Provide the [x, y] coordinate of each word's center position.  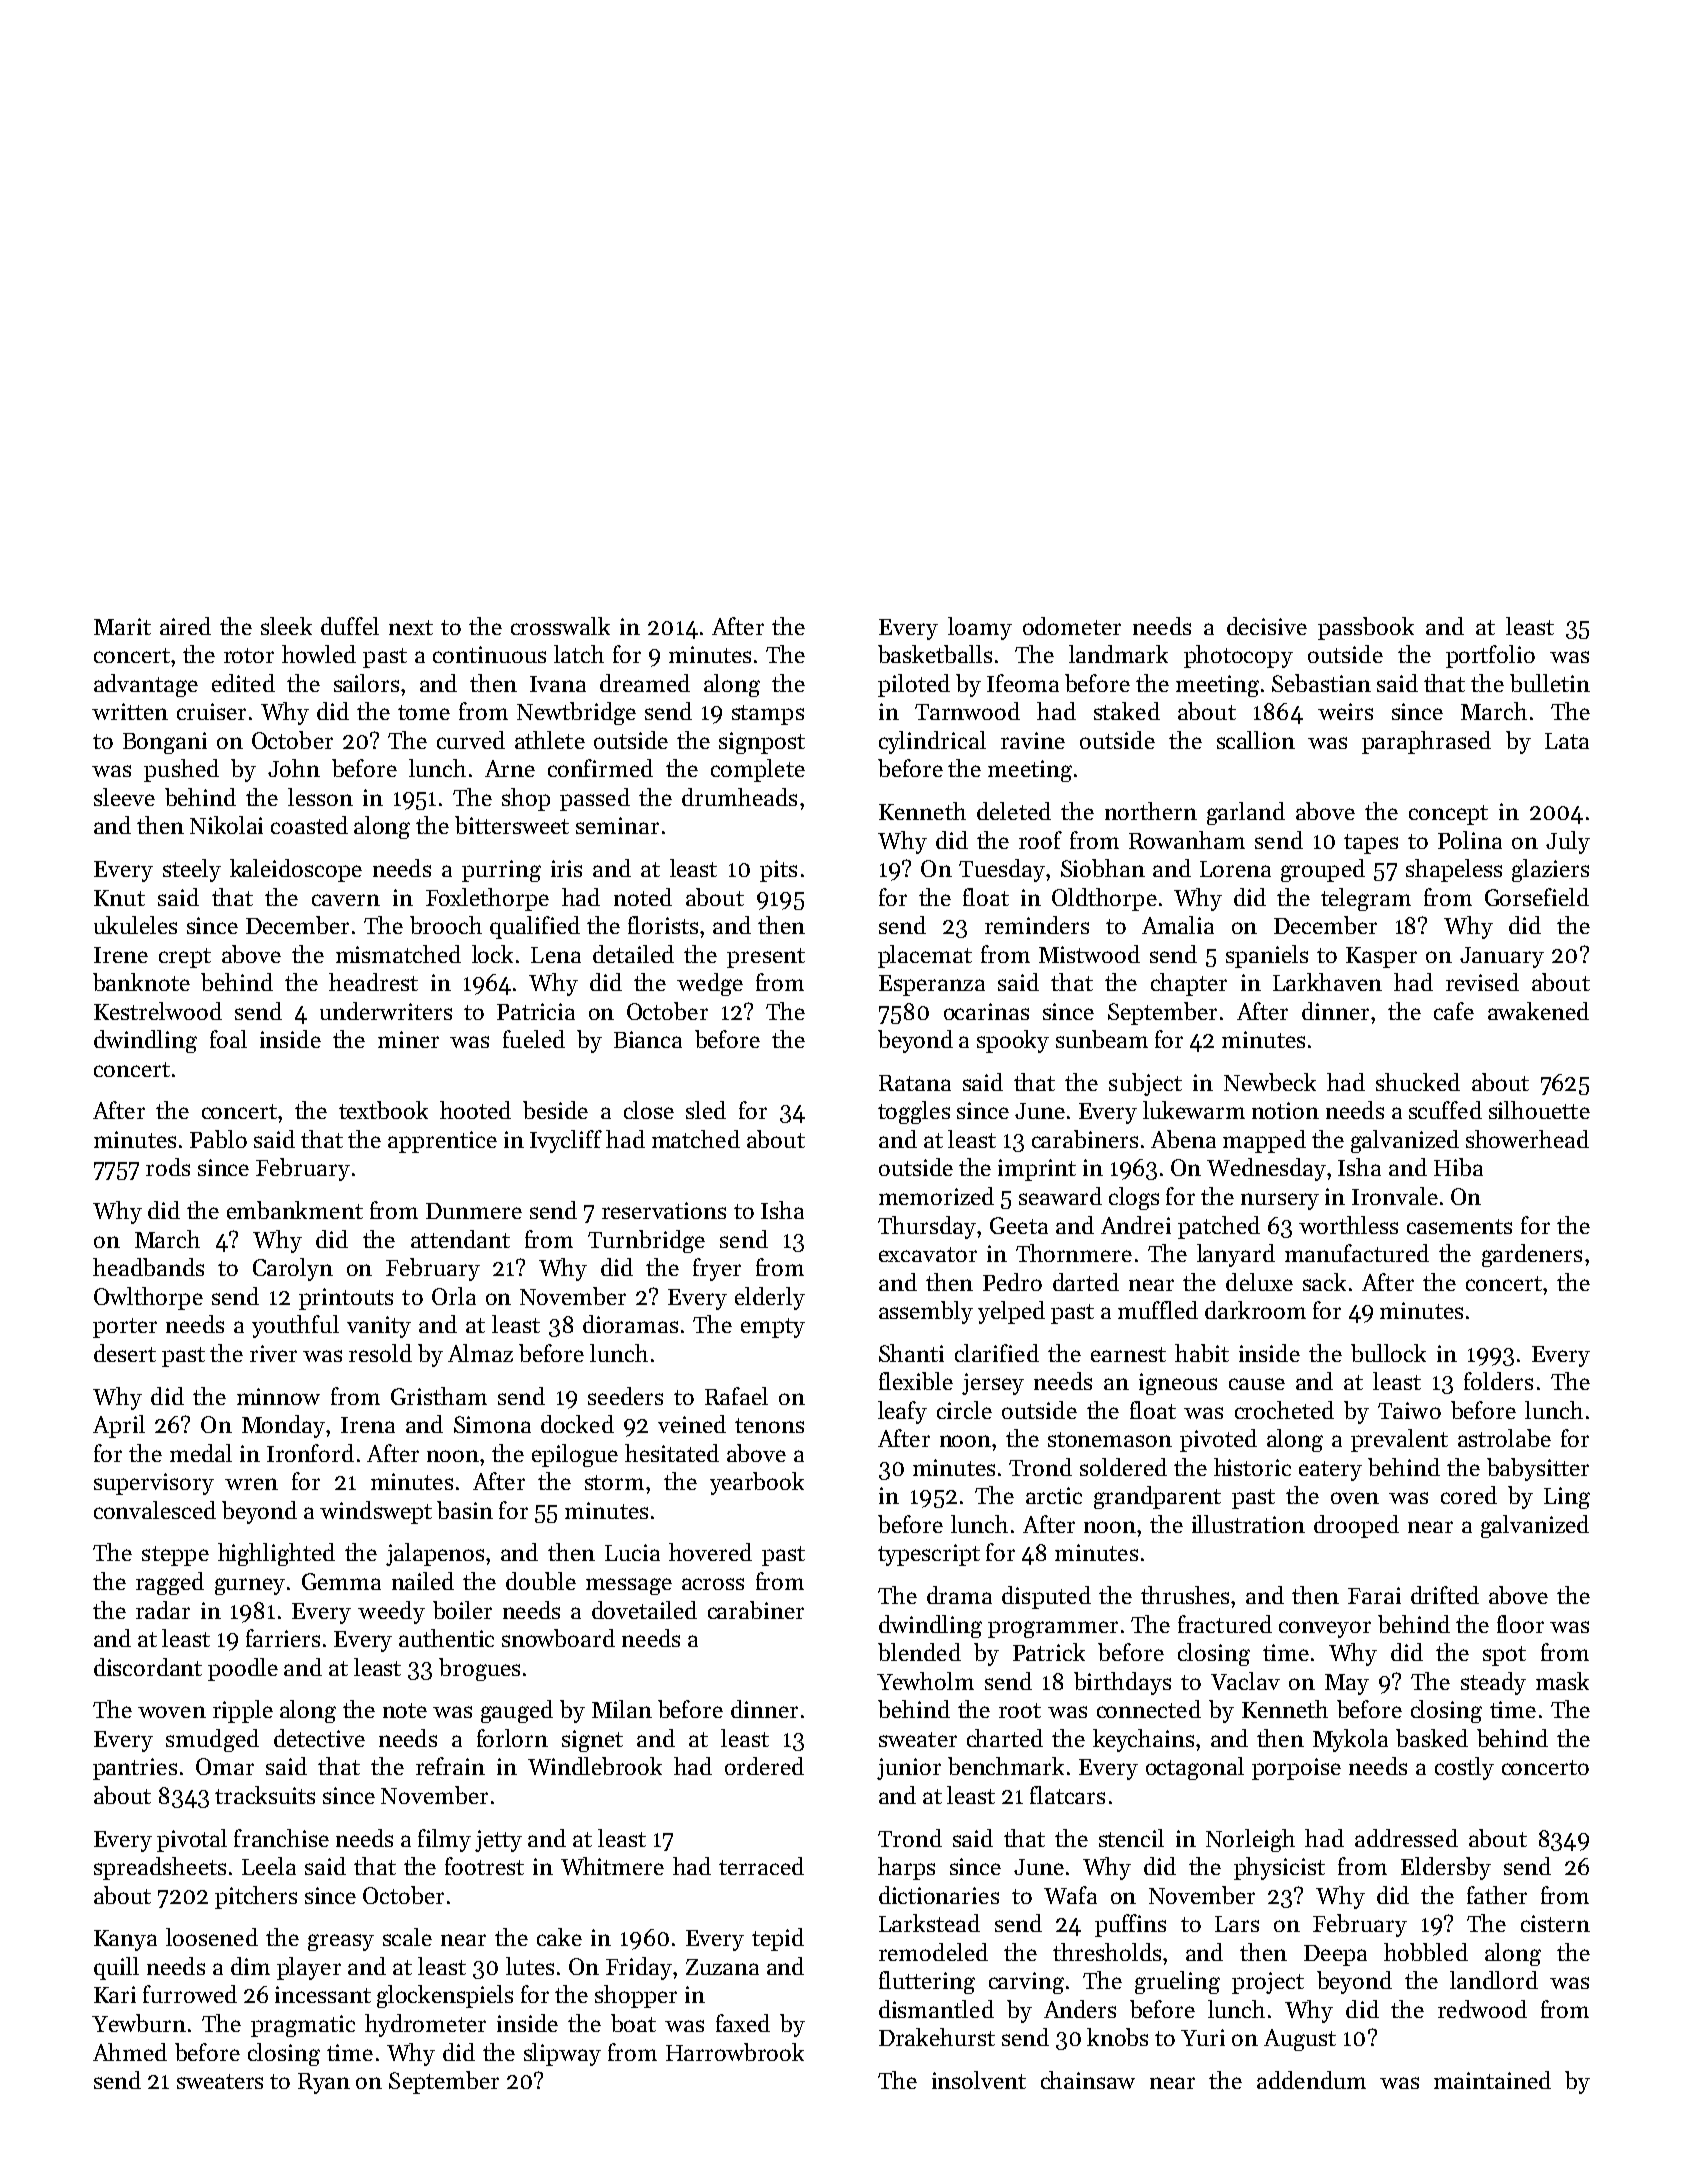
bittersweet [512, 825]
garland [1246, 813]
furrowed [190, 1994]
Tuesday [1002, 870]
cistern [1555, 1923]
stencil [1131, 1838]
